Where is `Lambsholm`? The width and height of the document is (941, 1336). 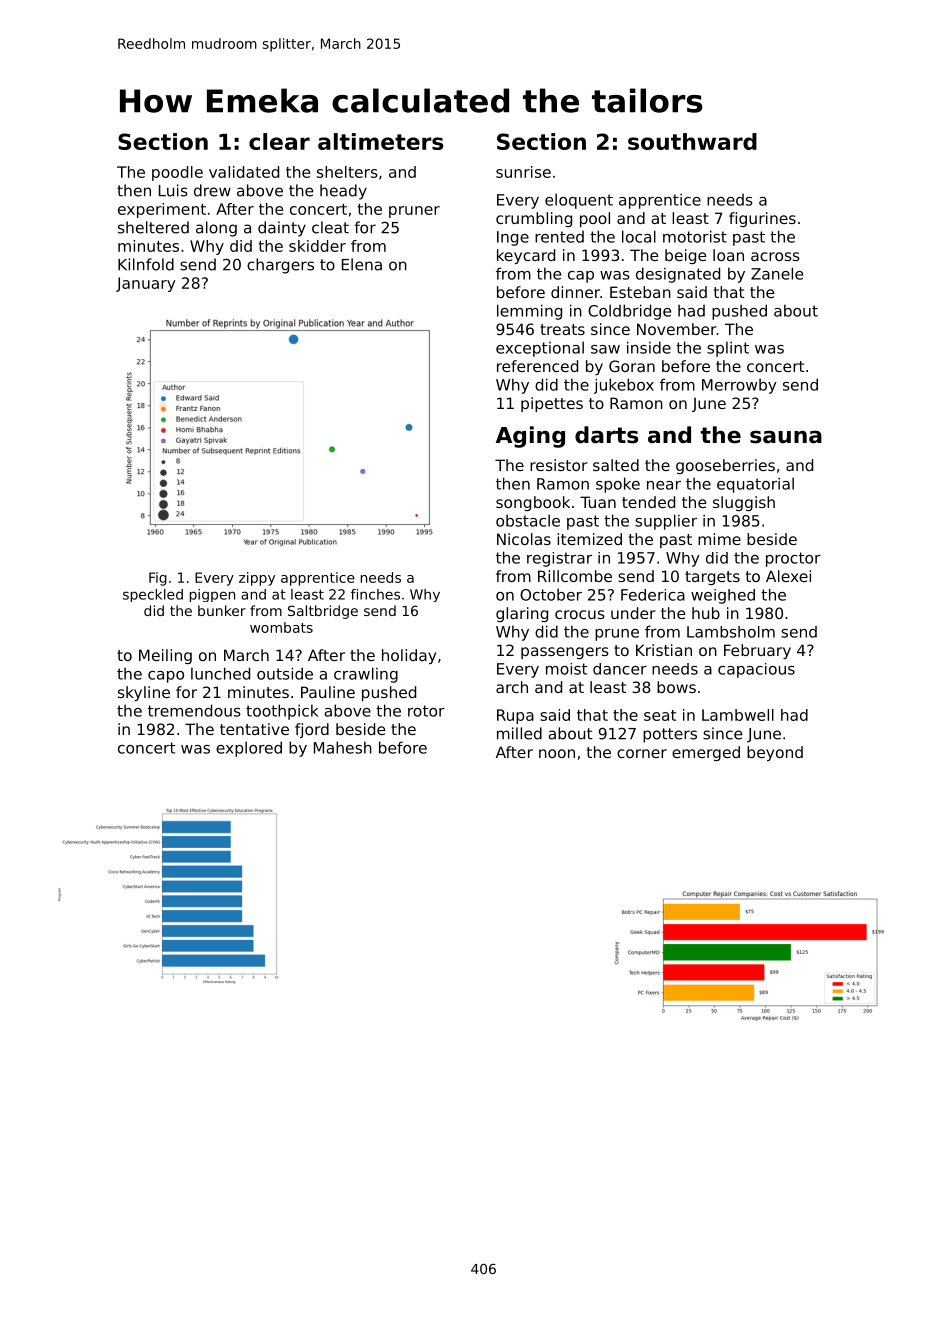 Lambsholm is located at coordinates (731, 632).
